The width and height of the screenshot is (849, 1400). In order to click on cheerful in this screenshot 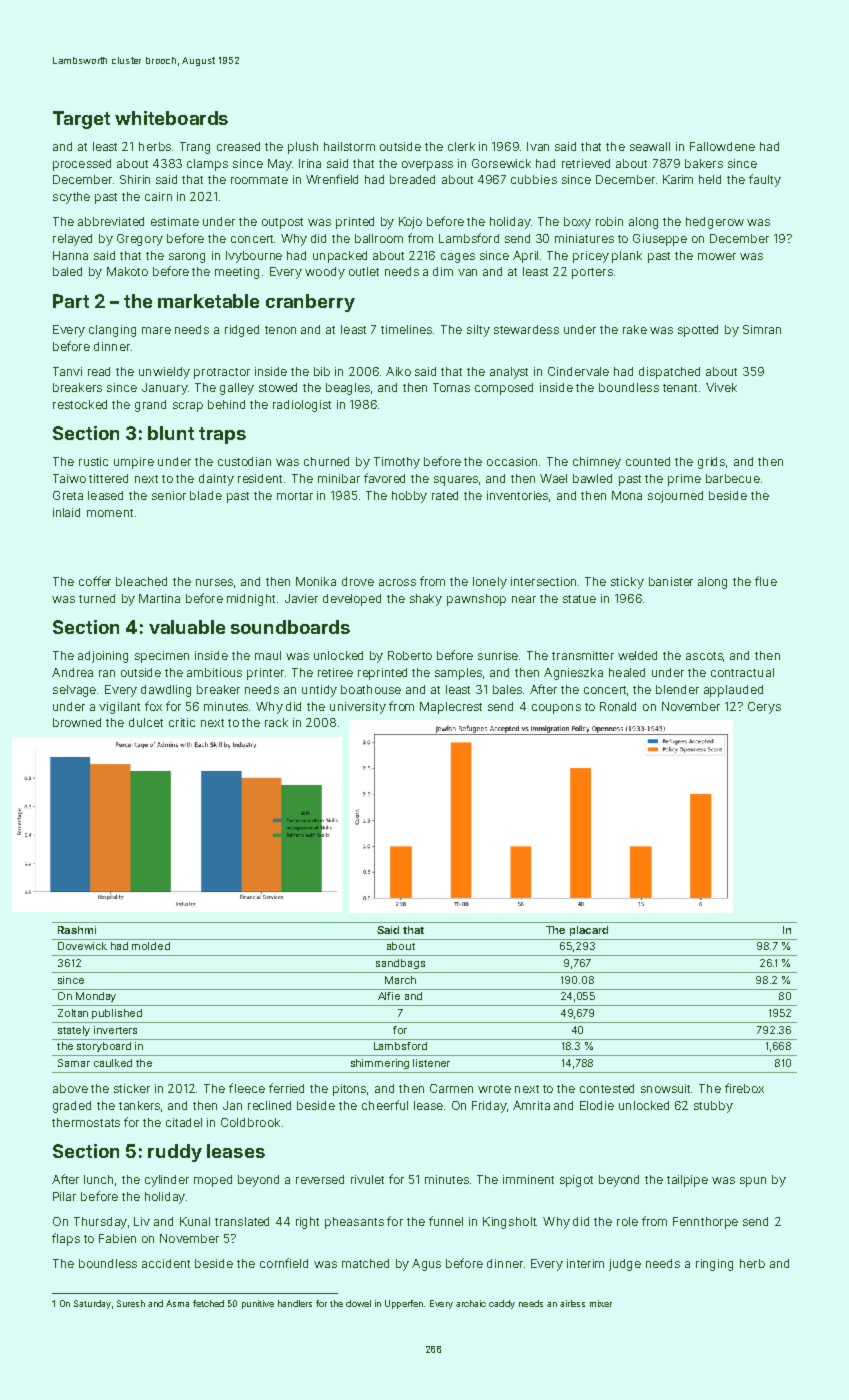, I will do `click(385, 1105)`.
